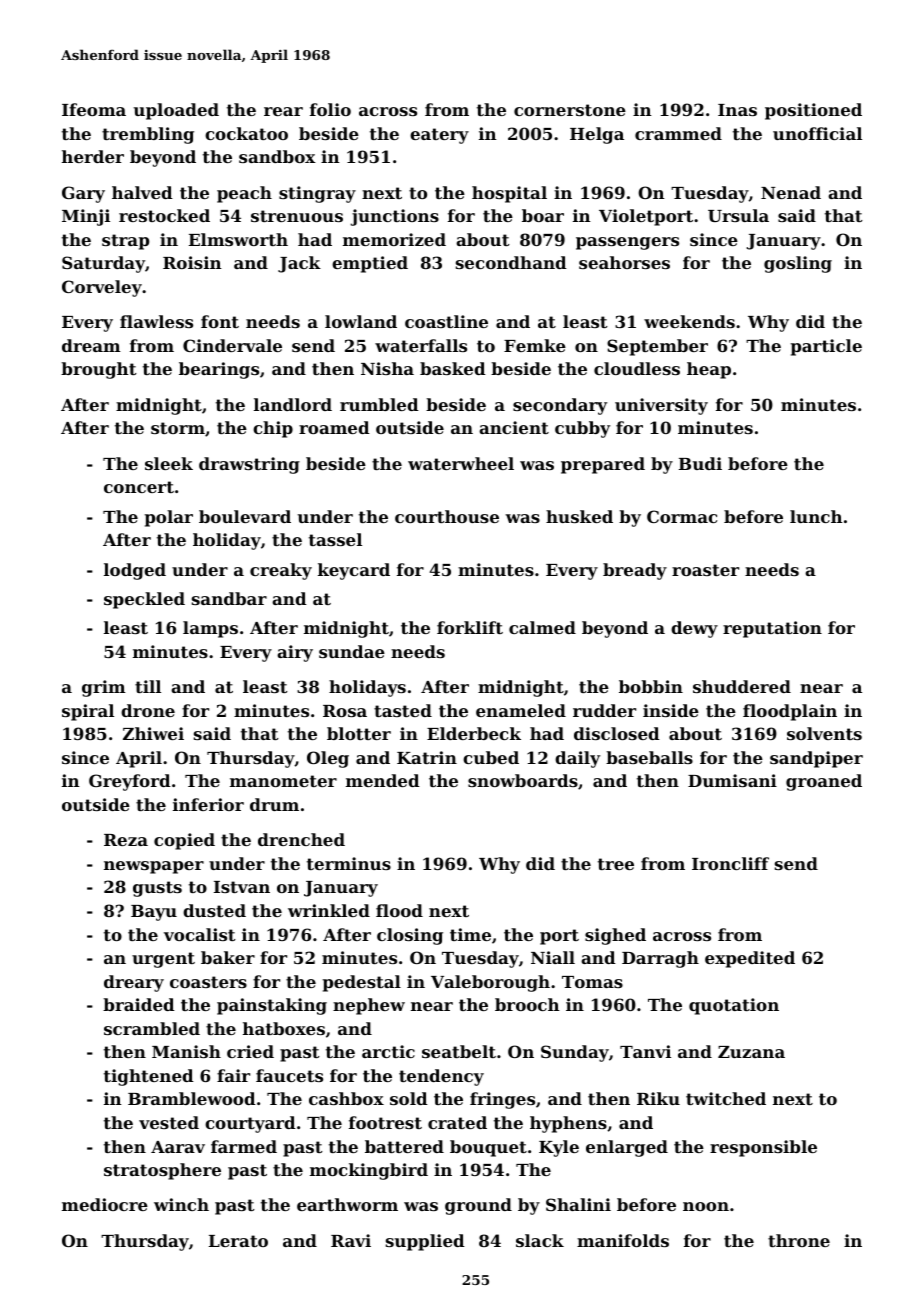  Describe the element at coordinates (488, 1148) in the screenshot. I see `bouquet` at that location.
